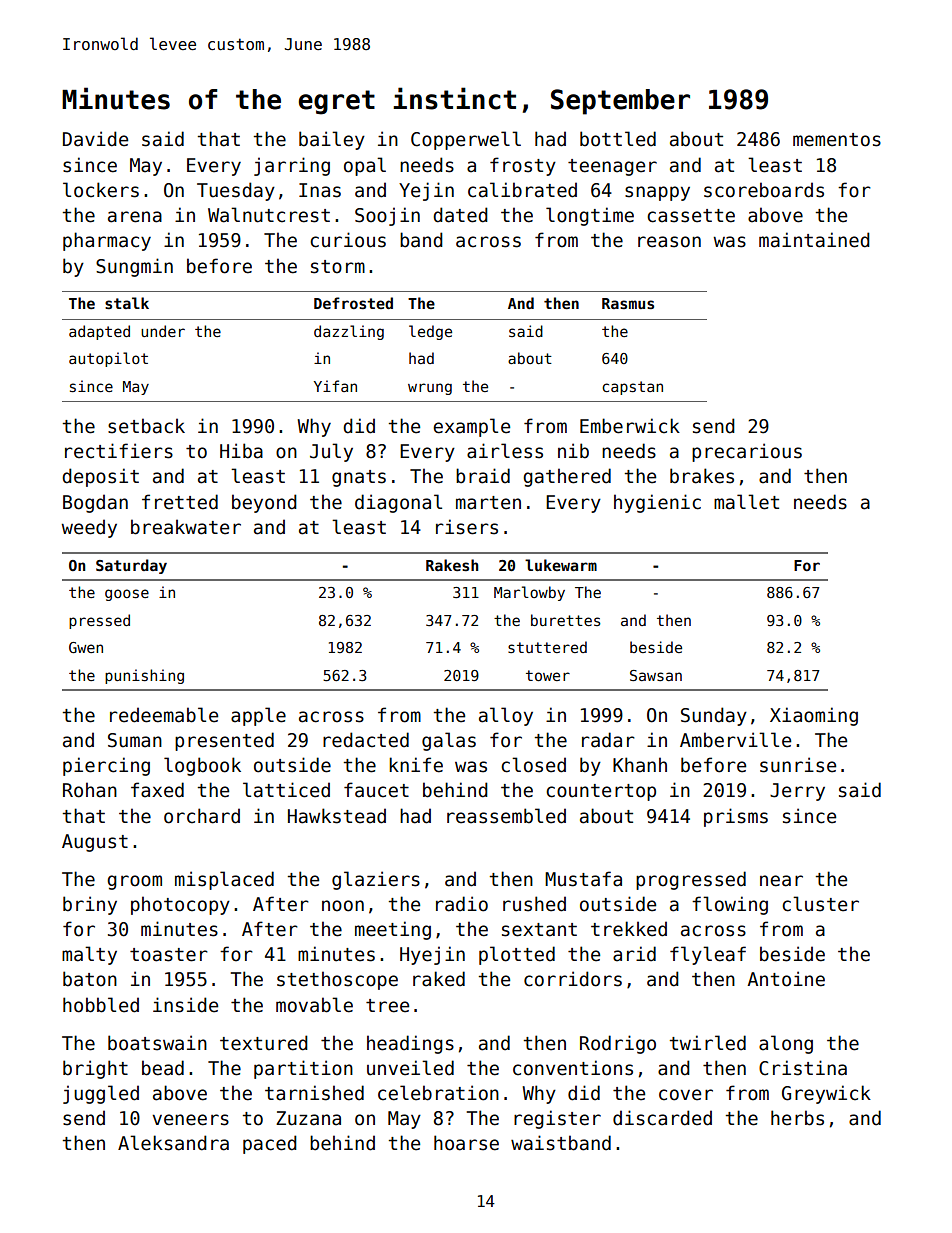  What do you see at coordinates (90, 905) in the document?
I see `briny` at bounding box center [90, 905].
